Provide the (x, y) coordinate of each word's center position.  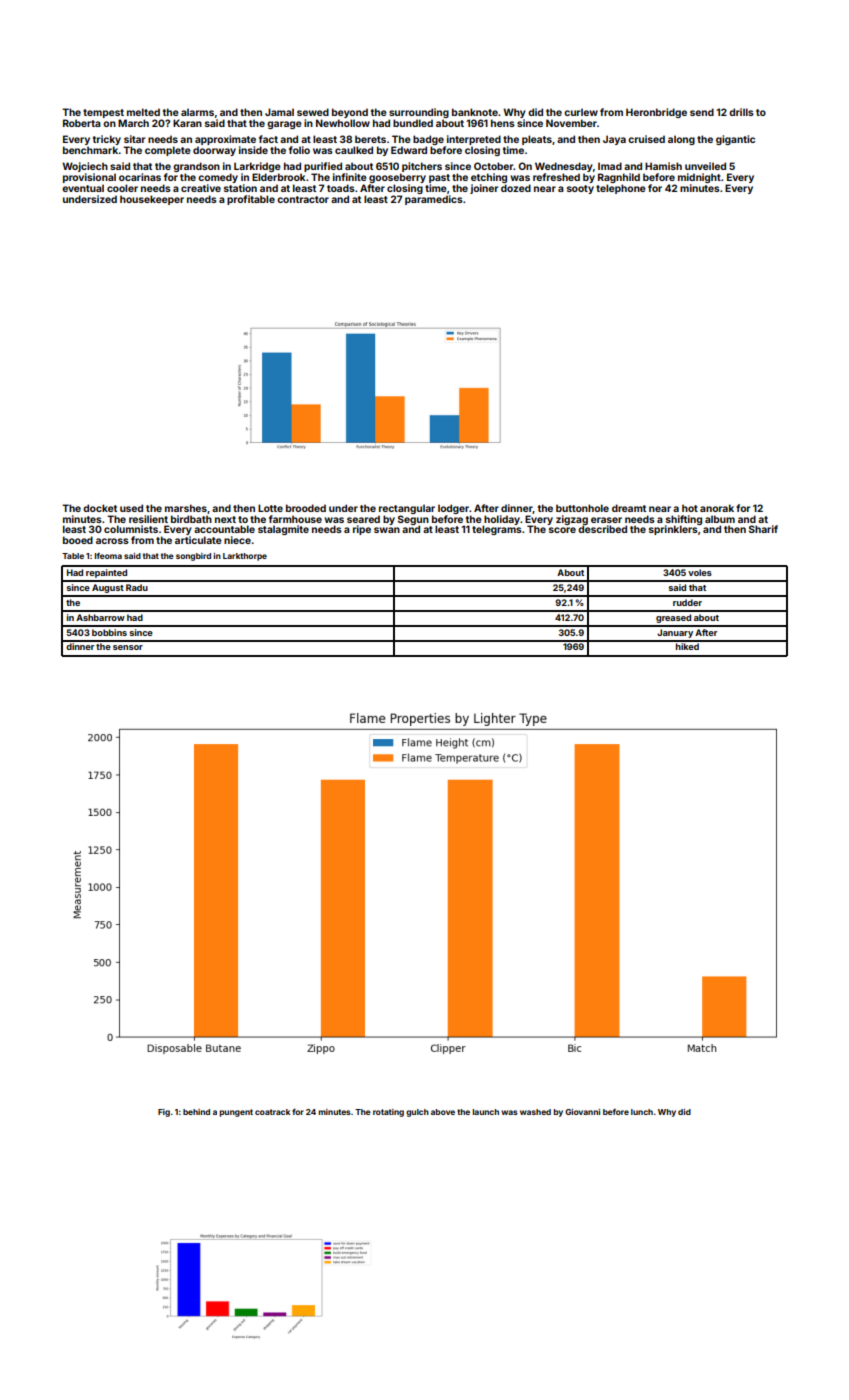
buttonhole (582, 508)
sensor (128, 647)
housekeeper (152, 200)
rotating (388, 1113)
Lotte (270, 508)
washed (535, 1112)
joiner (484, 189)
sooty (580, 189)
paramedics (434, 200)
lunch (642, 1112)
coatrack (272, 1112)
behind (196, 1112)
